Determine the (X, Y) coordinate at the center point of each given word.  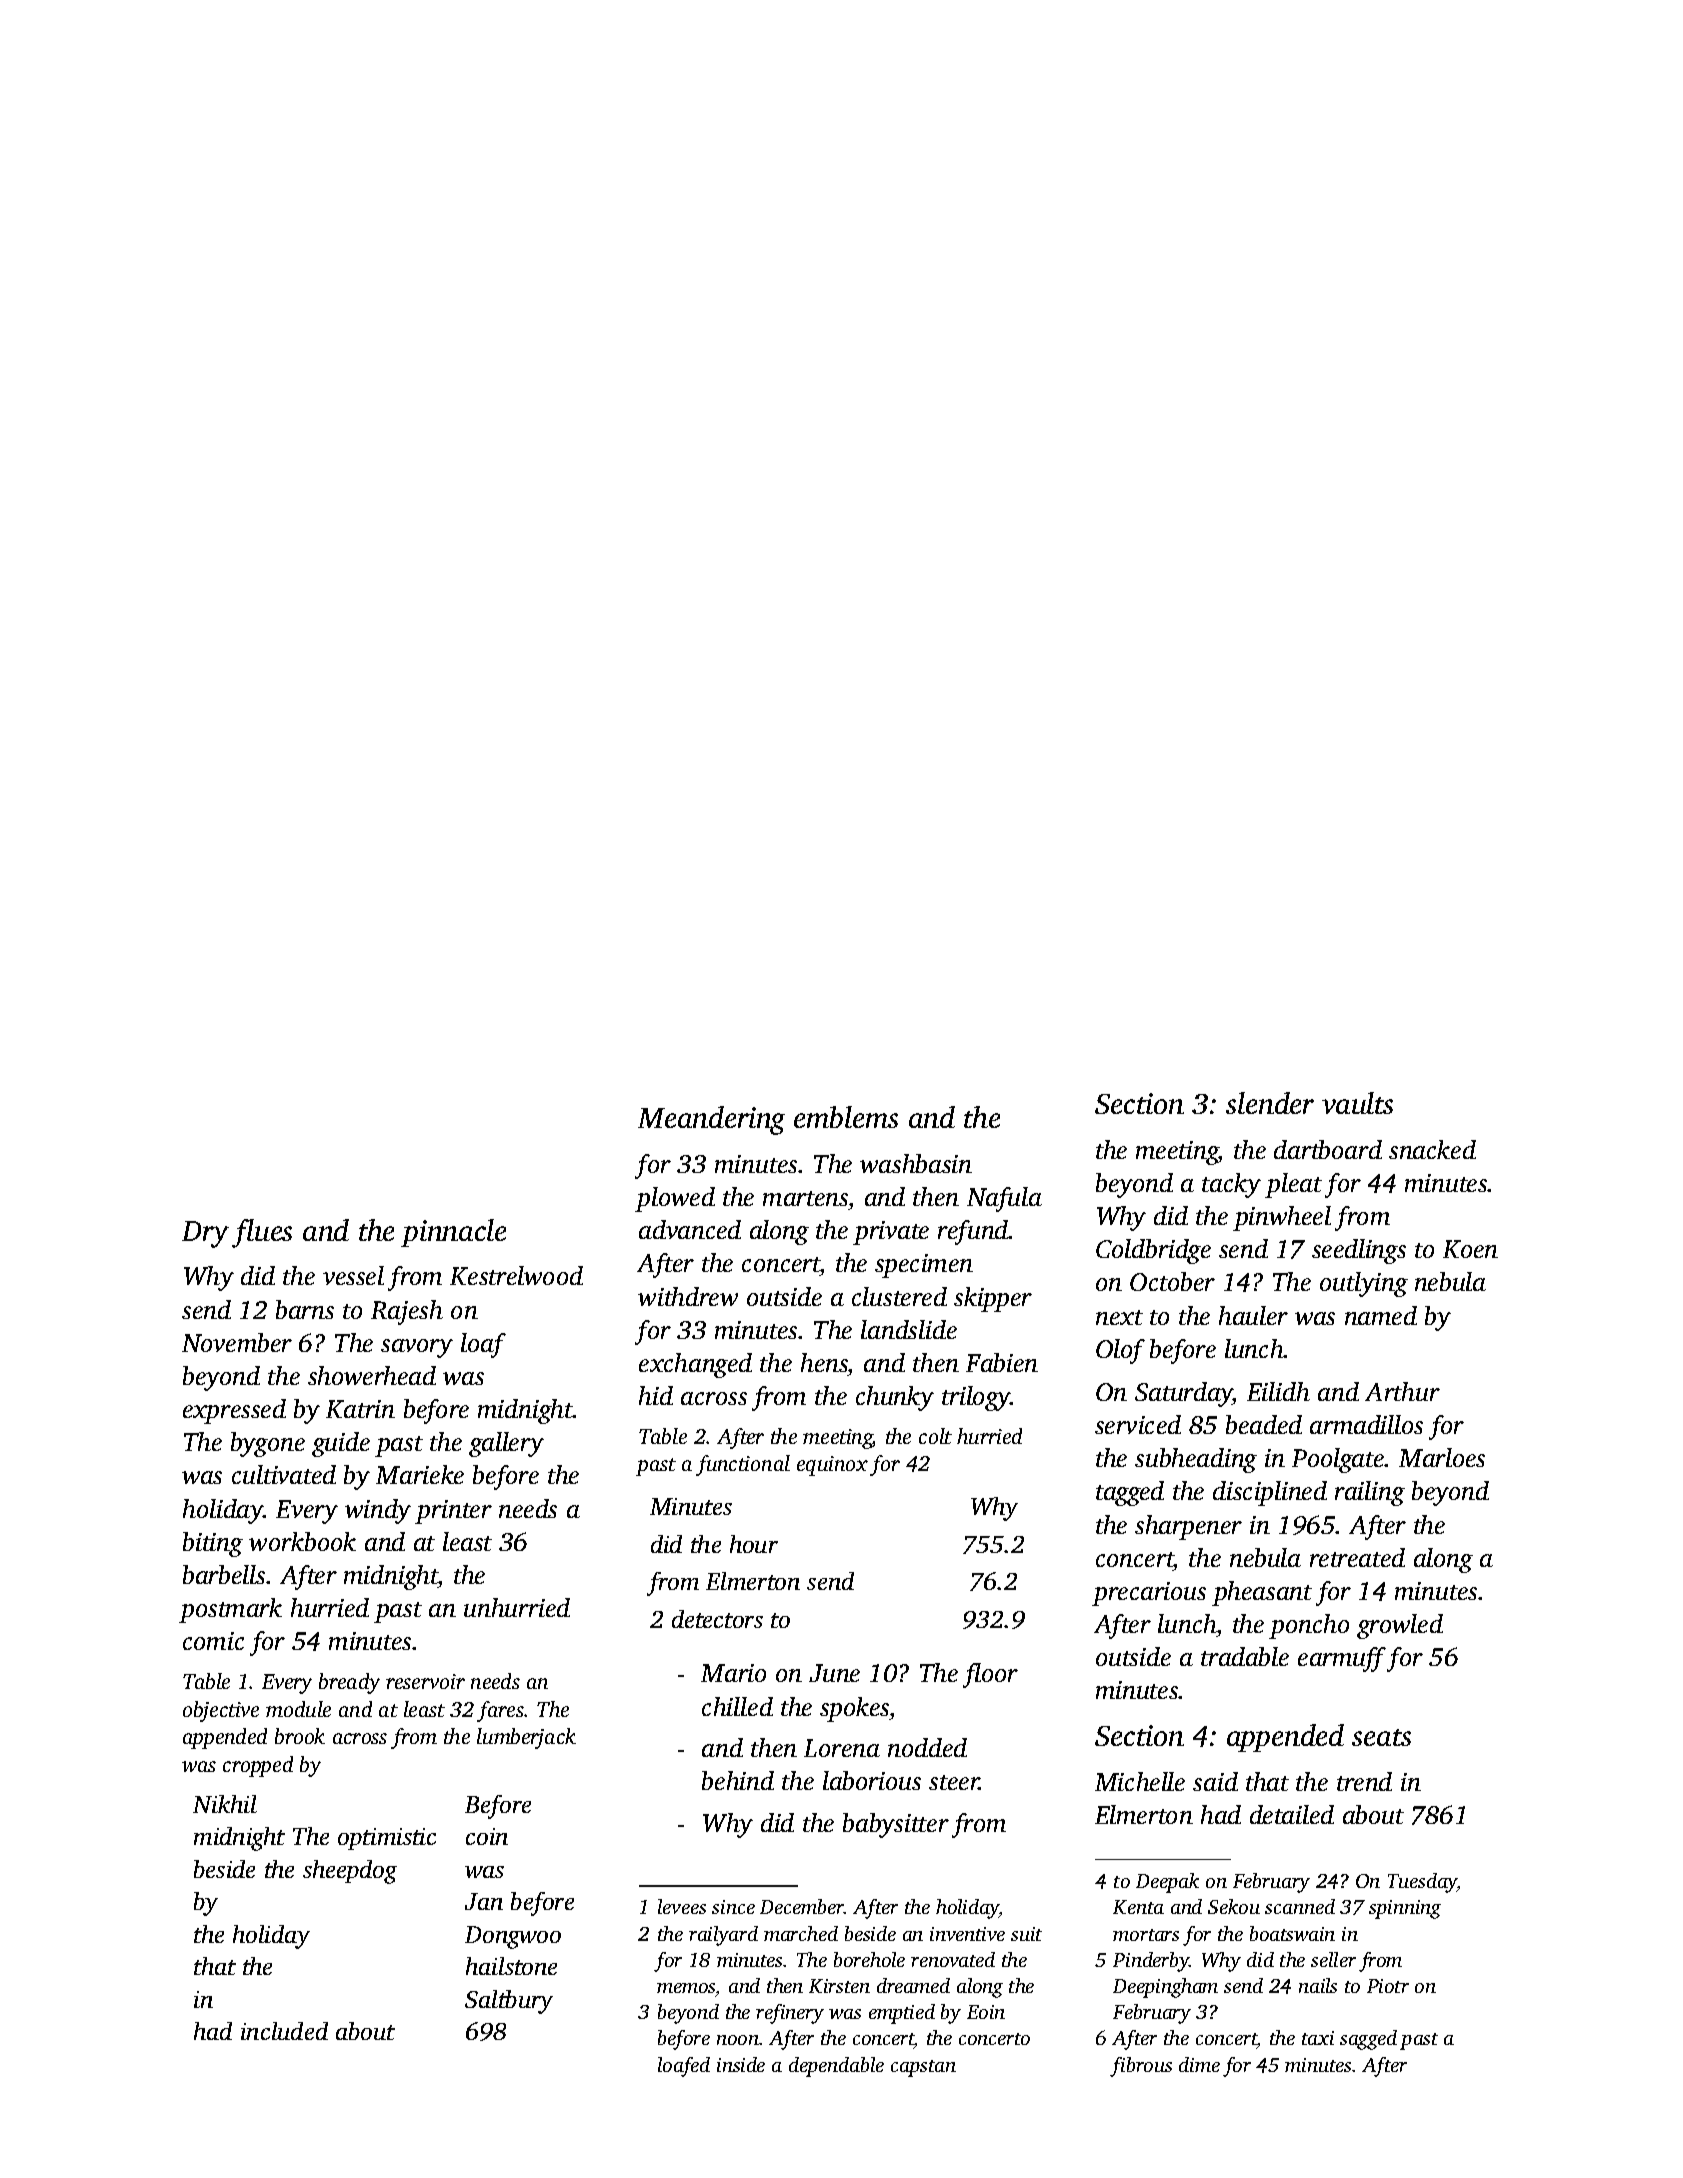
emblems (846, 1117)
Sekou (1234, 1906)
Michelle (1140, 1781)
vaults (1357, 1103)
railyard (723, 1936)
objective (221, 1711)
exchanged (695, 1365)
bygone (268, 1444)
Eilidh (1278, 1391)
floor (990, 1675)
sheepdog (350, 1872)
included (284, 2031)
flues (262, 1233)
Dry (205, 1234)
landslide (909, 1329)
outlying (1364, 1284)
